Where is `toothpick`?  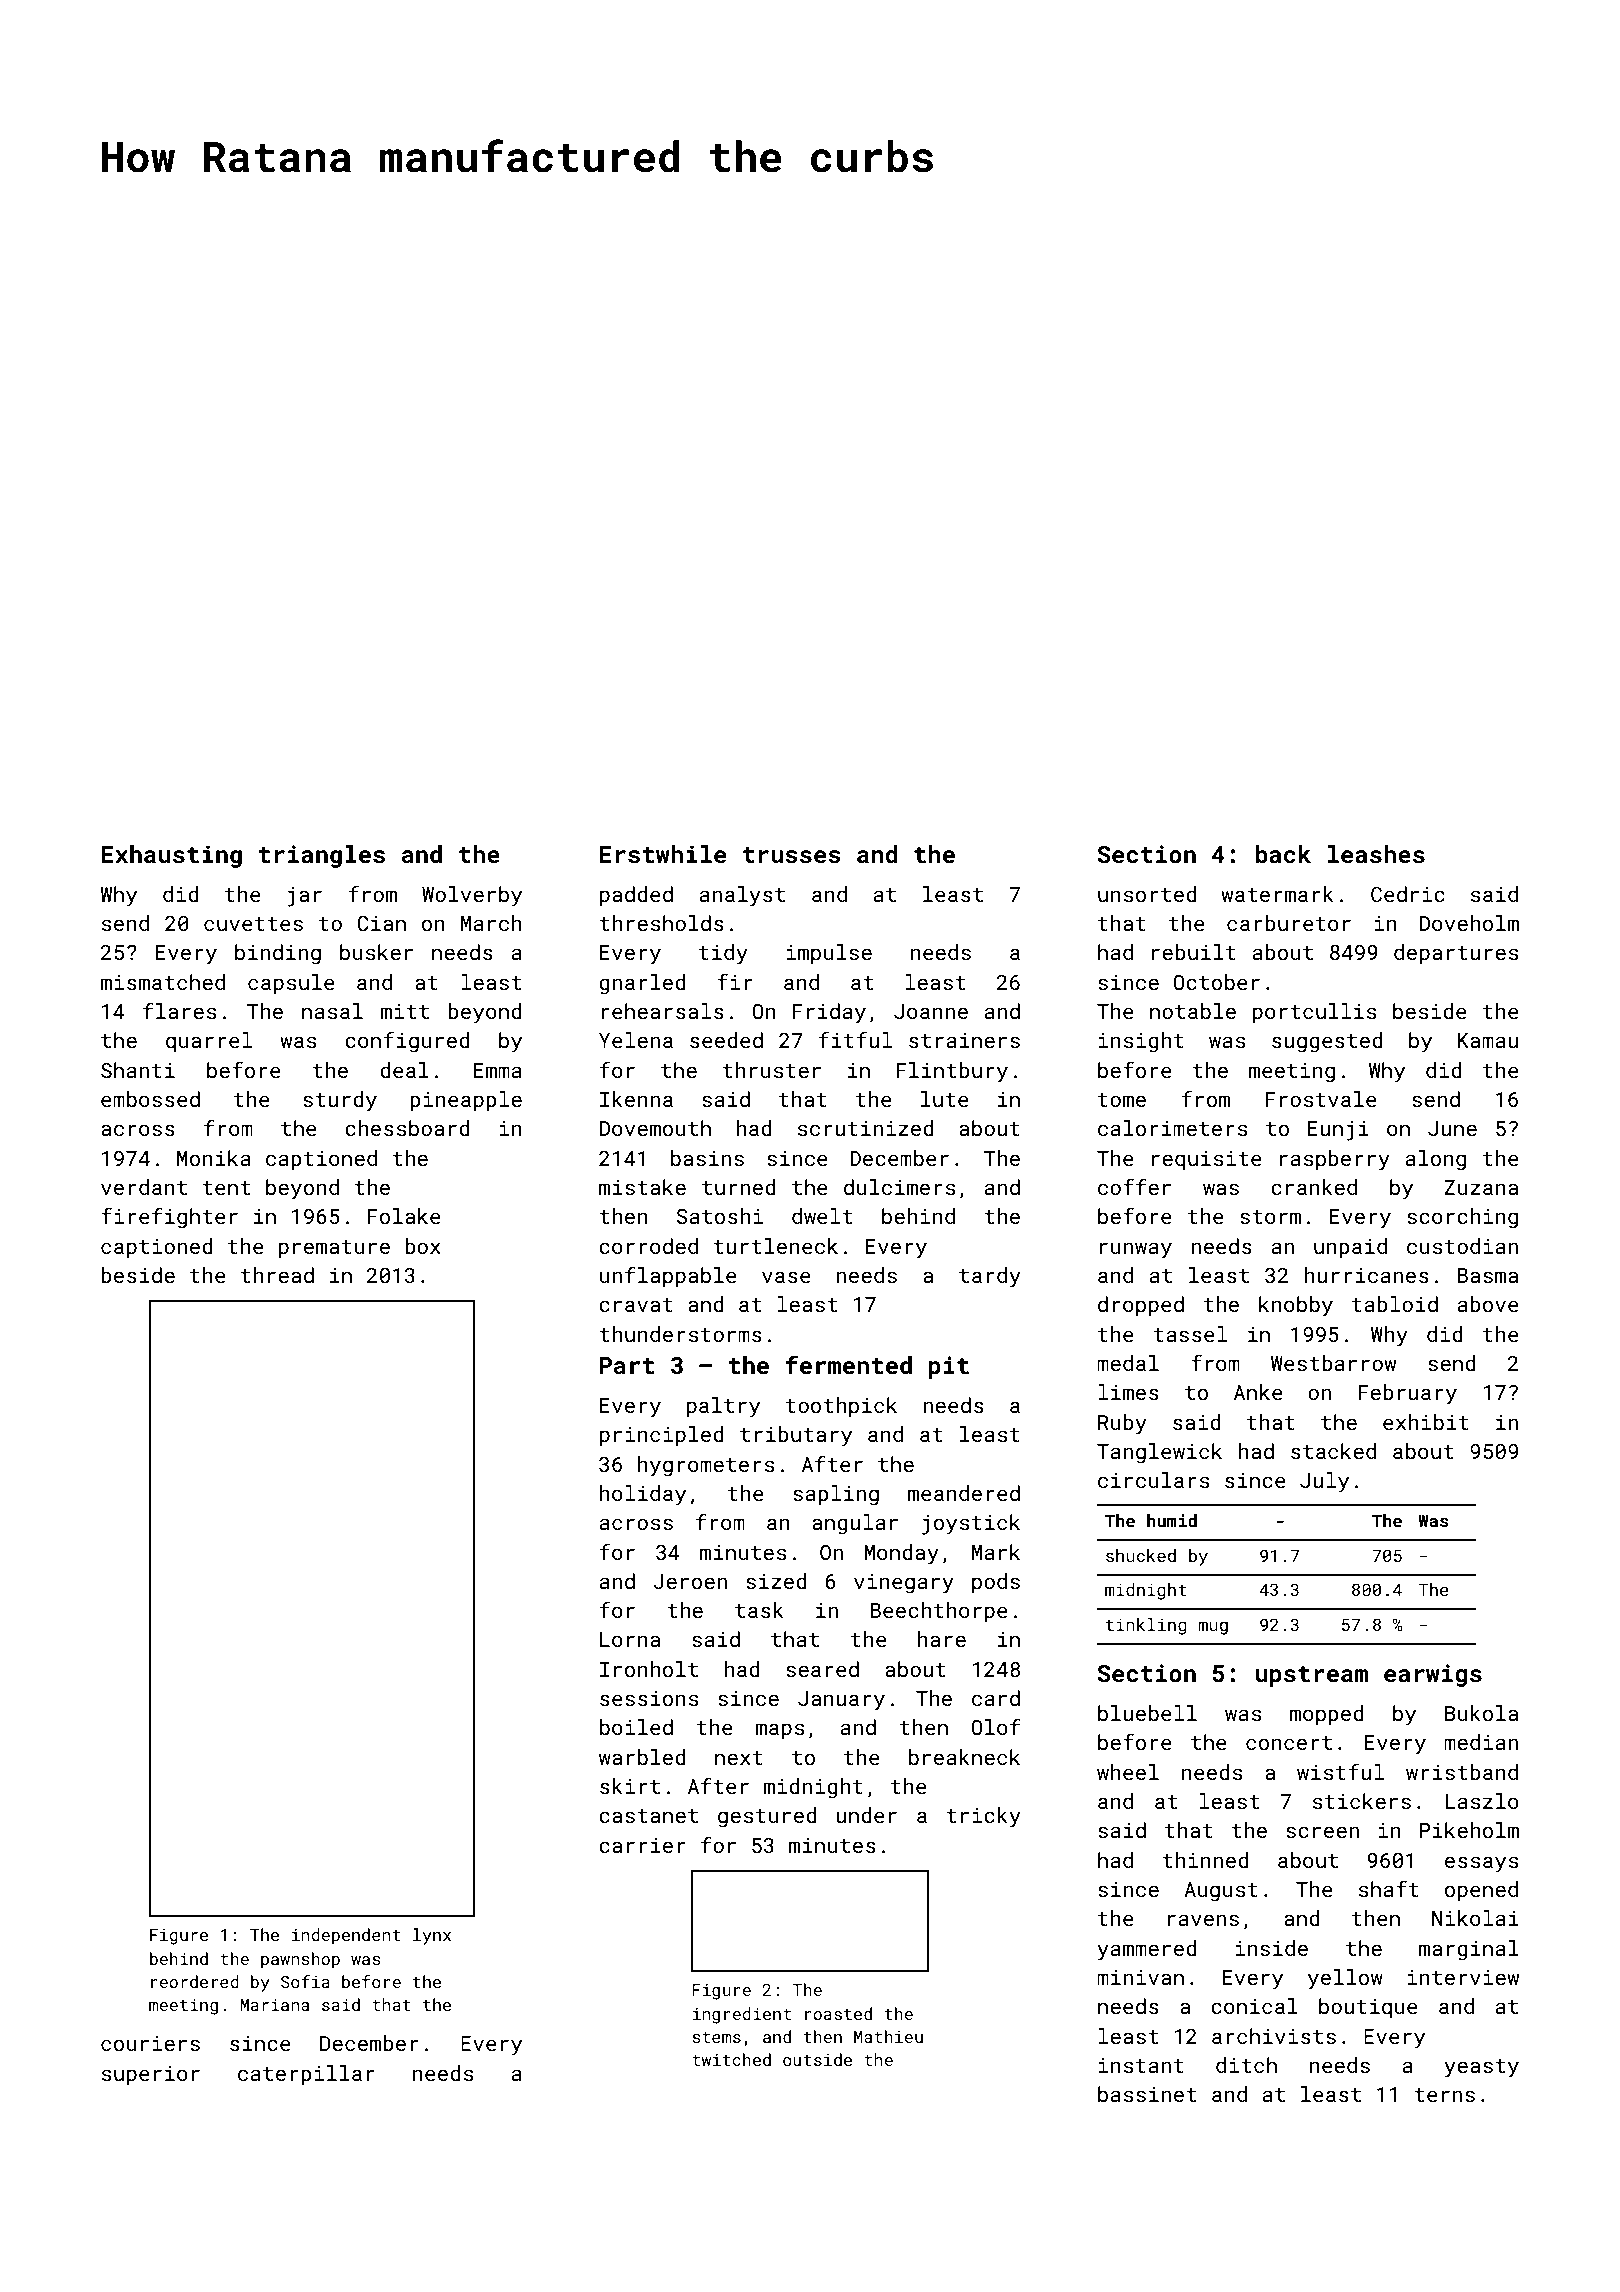
toothpick is located at coordinates (841, 1407).
